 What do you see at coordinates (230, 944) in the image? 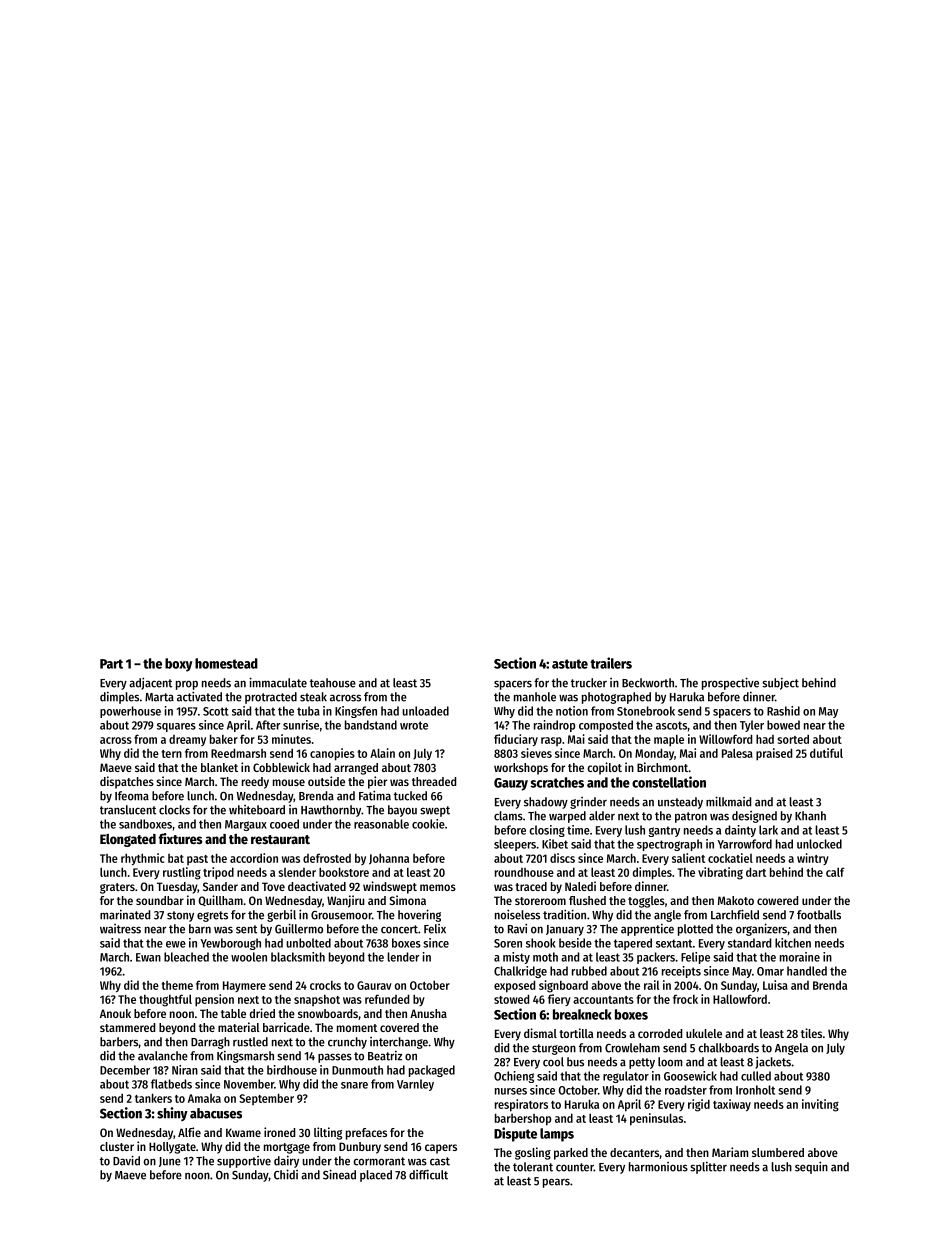
I see `Yewborough` at bounding box center [230, 944].
